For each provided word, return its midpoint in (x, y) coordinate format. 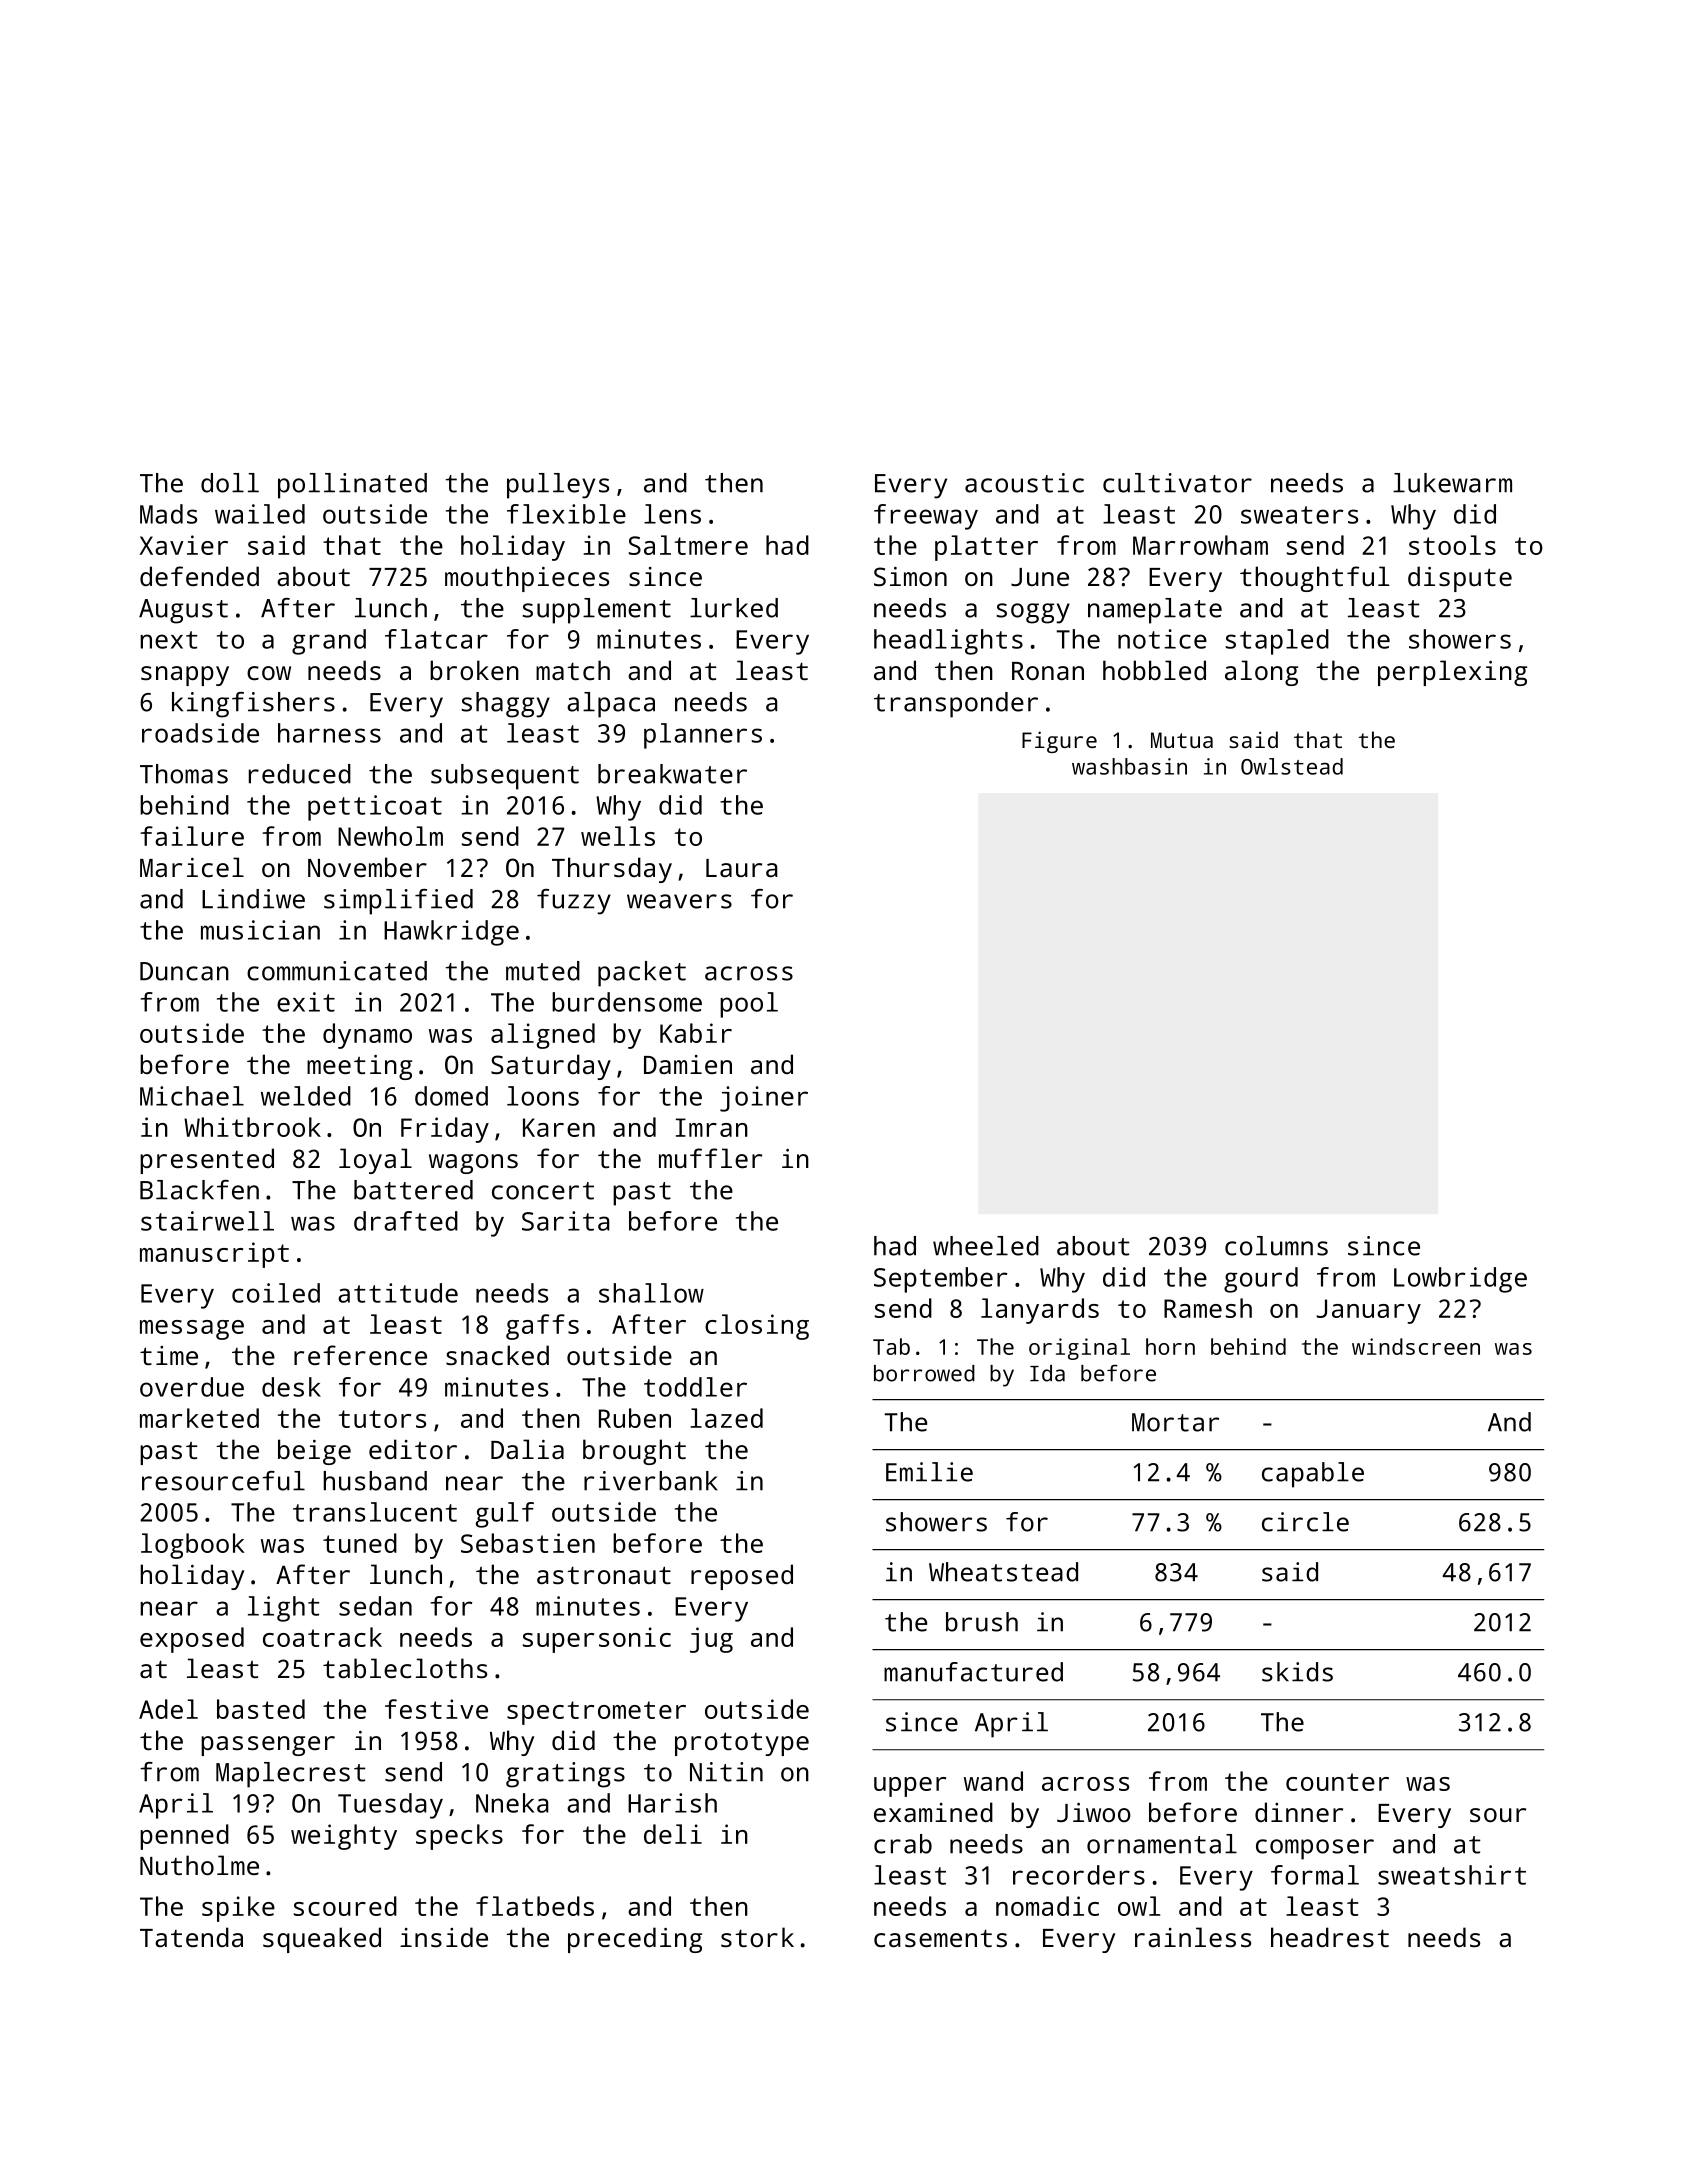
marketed (199, 1418)
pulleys (558, 486)
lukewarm (1452, 483)
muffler (710, 1158)
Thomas (184, 774)
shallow (651, 1293)
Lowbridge (1460, 1280)
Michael (192, 1096)
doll (230, 483)
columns (1276, 1246)
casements (940, 1938)
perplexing (1452, 673)
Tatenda (191, 1937)
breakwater (672, 774)
